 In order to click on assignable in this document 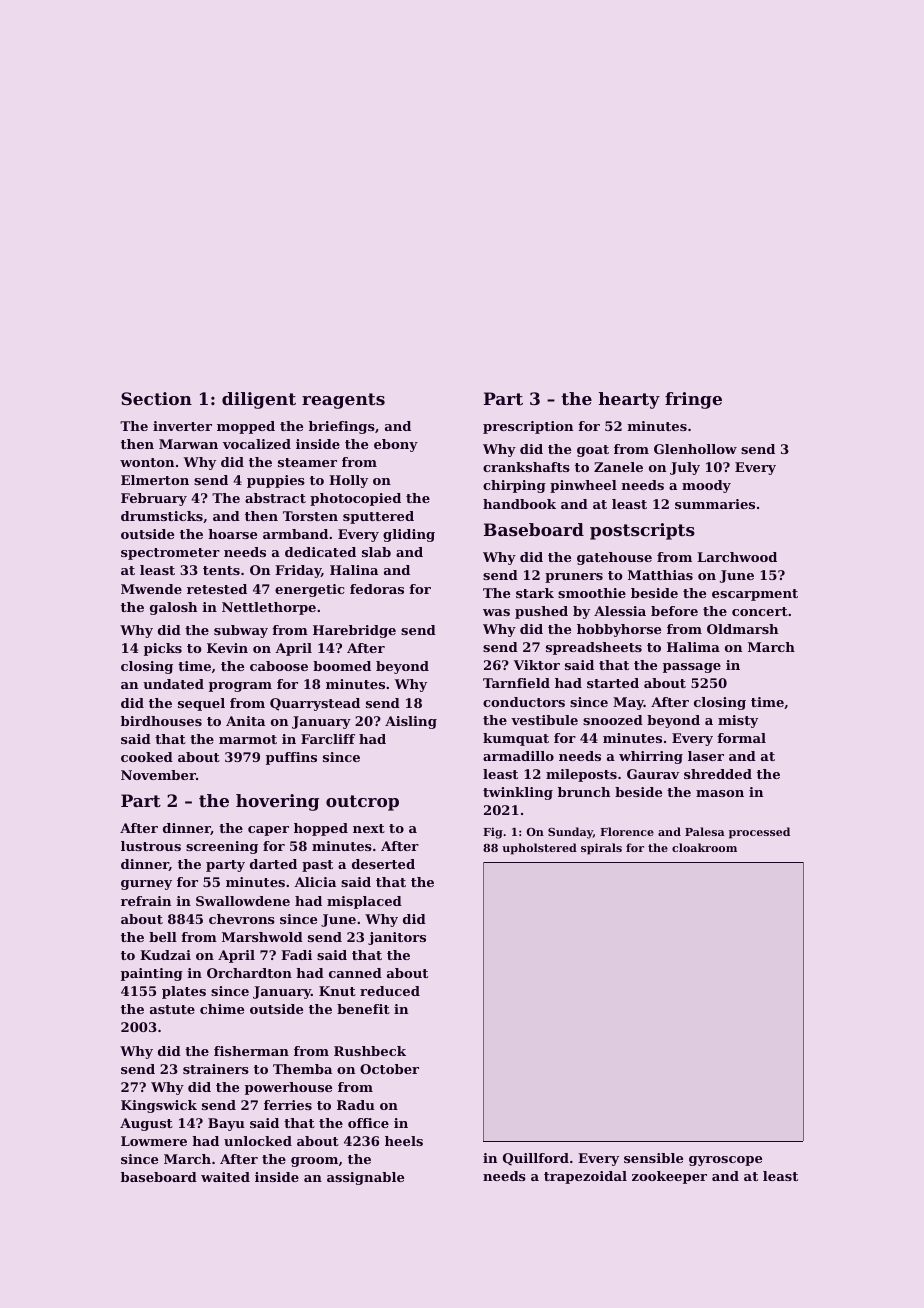, I will do `click(365, 1178)`.
